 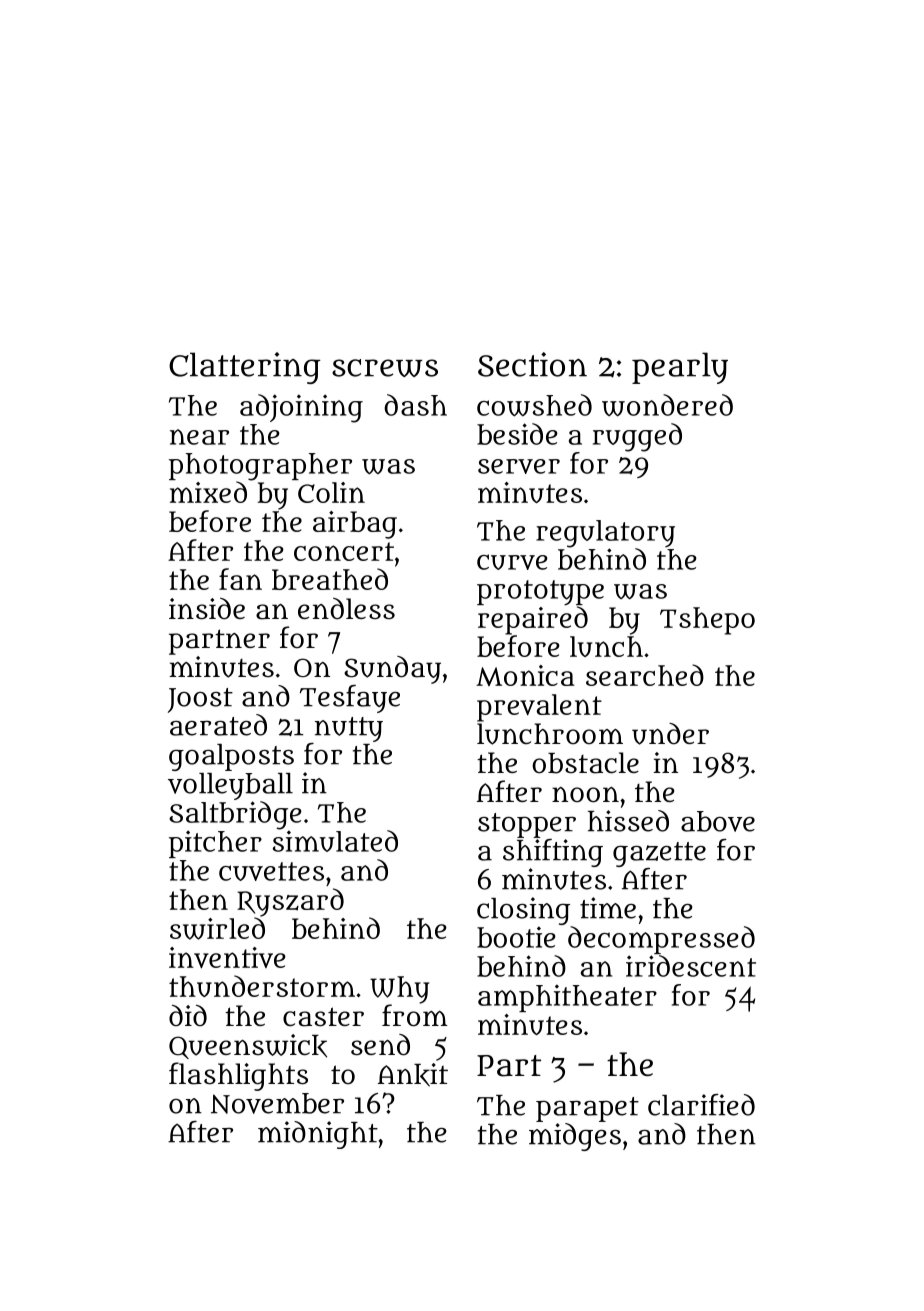 What do you see at coordinates (512, 562) in the document?
I see `curve` at bounding box center [512, 562].
